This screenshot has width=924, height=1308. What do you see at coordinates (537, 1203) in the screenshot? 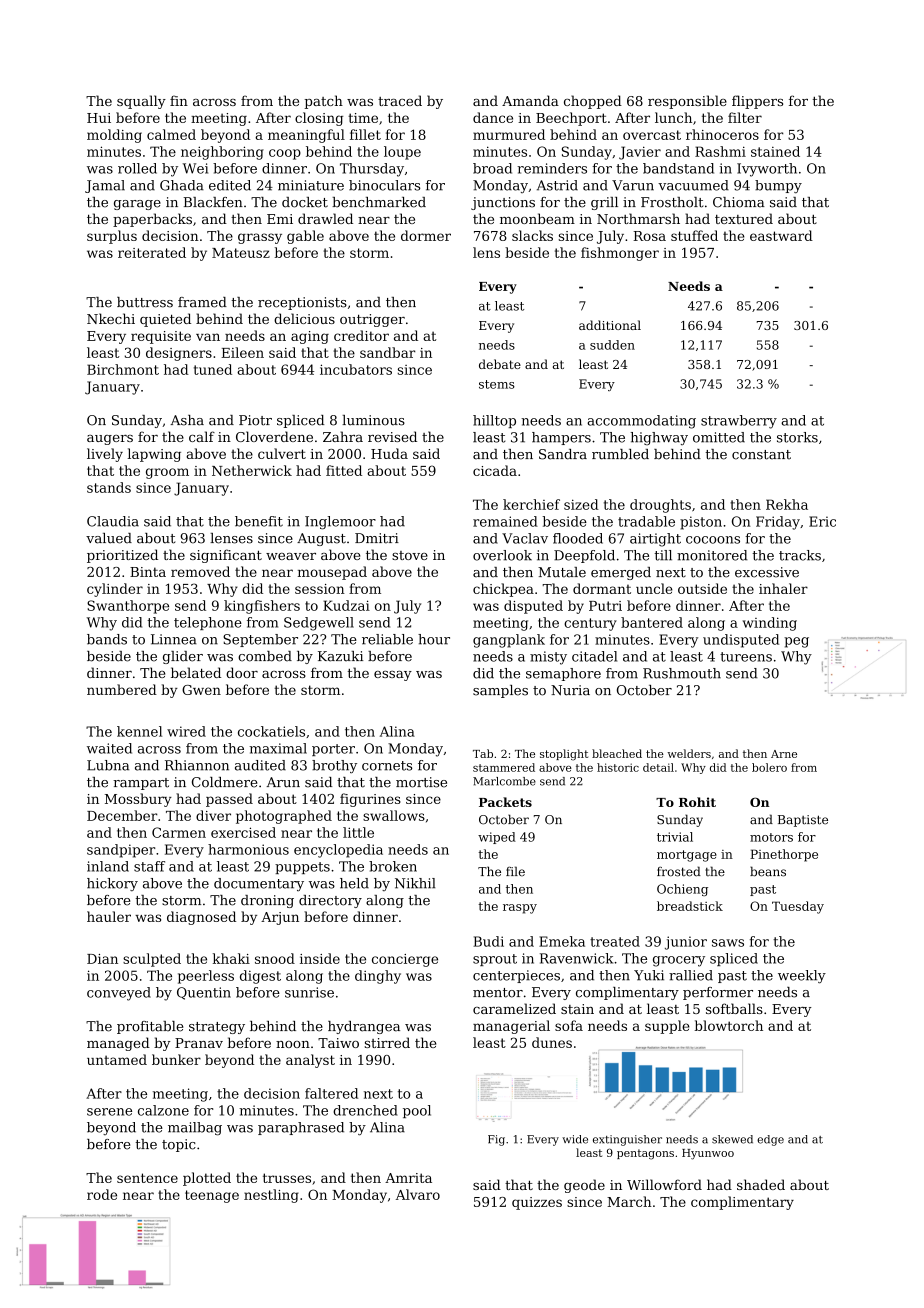
I see `quizzes` at bounding box center [537, 1203].
